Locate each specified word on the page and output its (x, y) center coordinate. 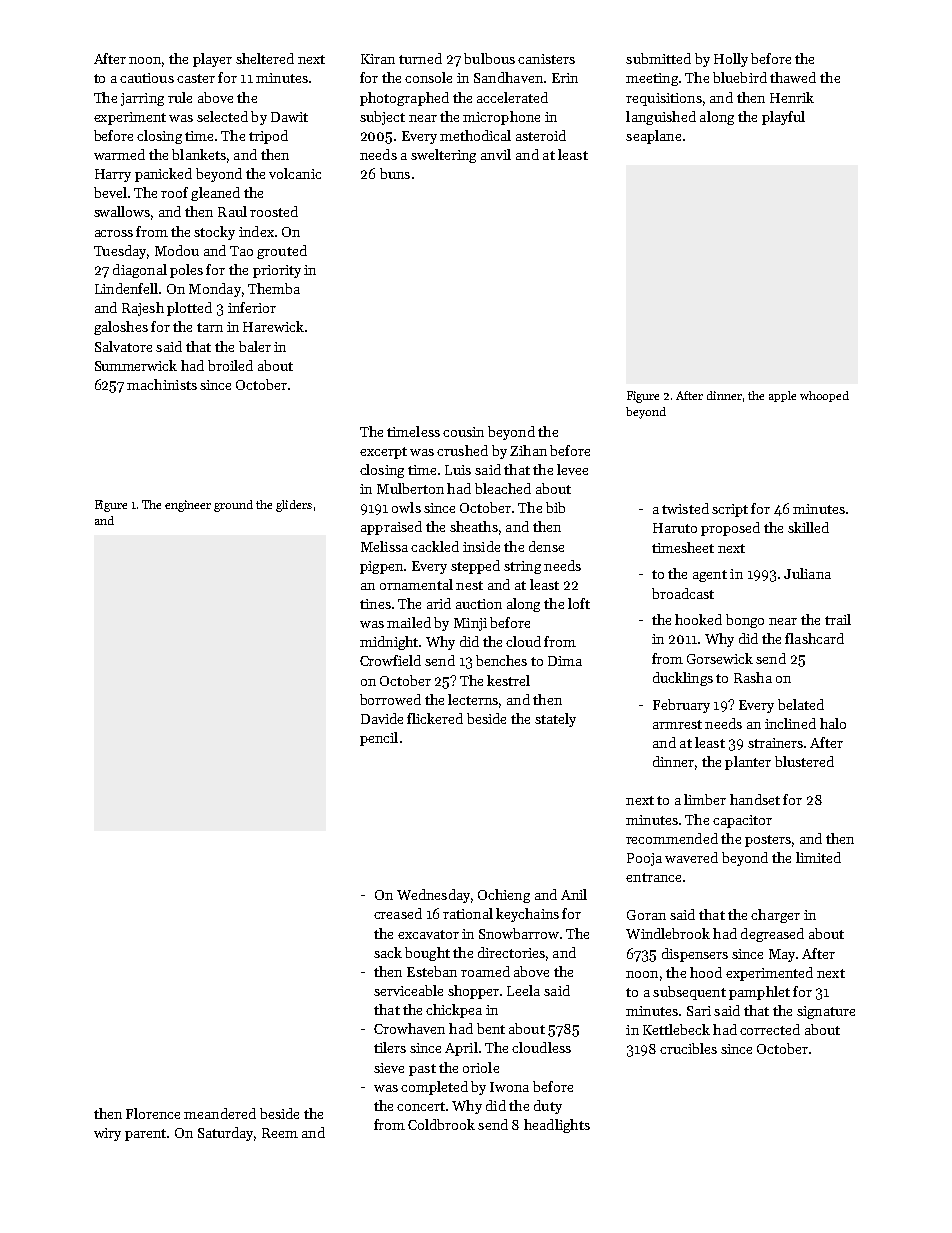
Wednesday (433, 896)
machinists (162, 384)
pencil (379, 739)
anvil (496, 154)
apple (782, 396)
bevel (110, 192)
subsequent (689, 993)
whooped (824, 396)
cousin (463, 432)
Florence (153, 1113)
